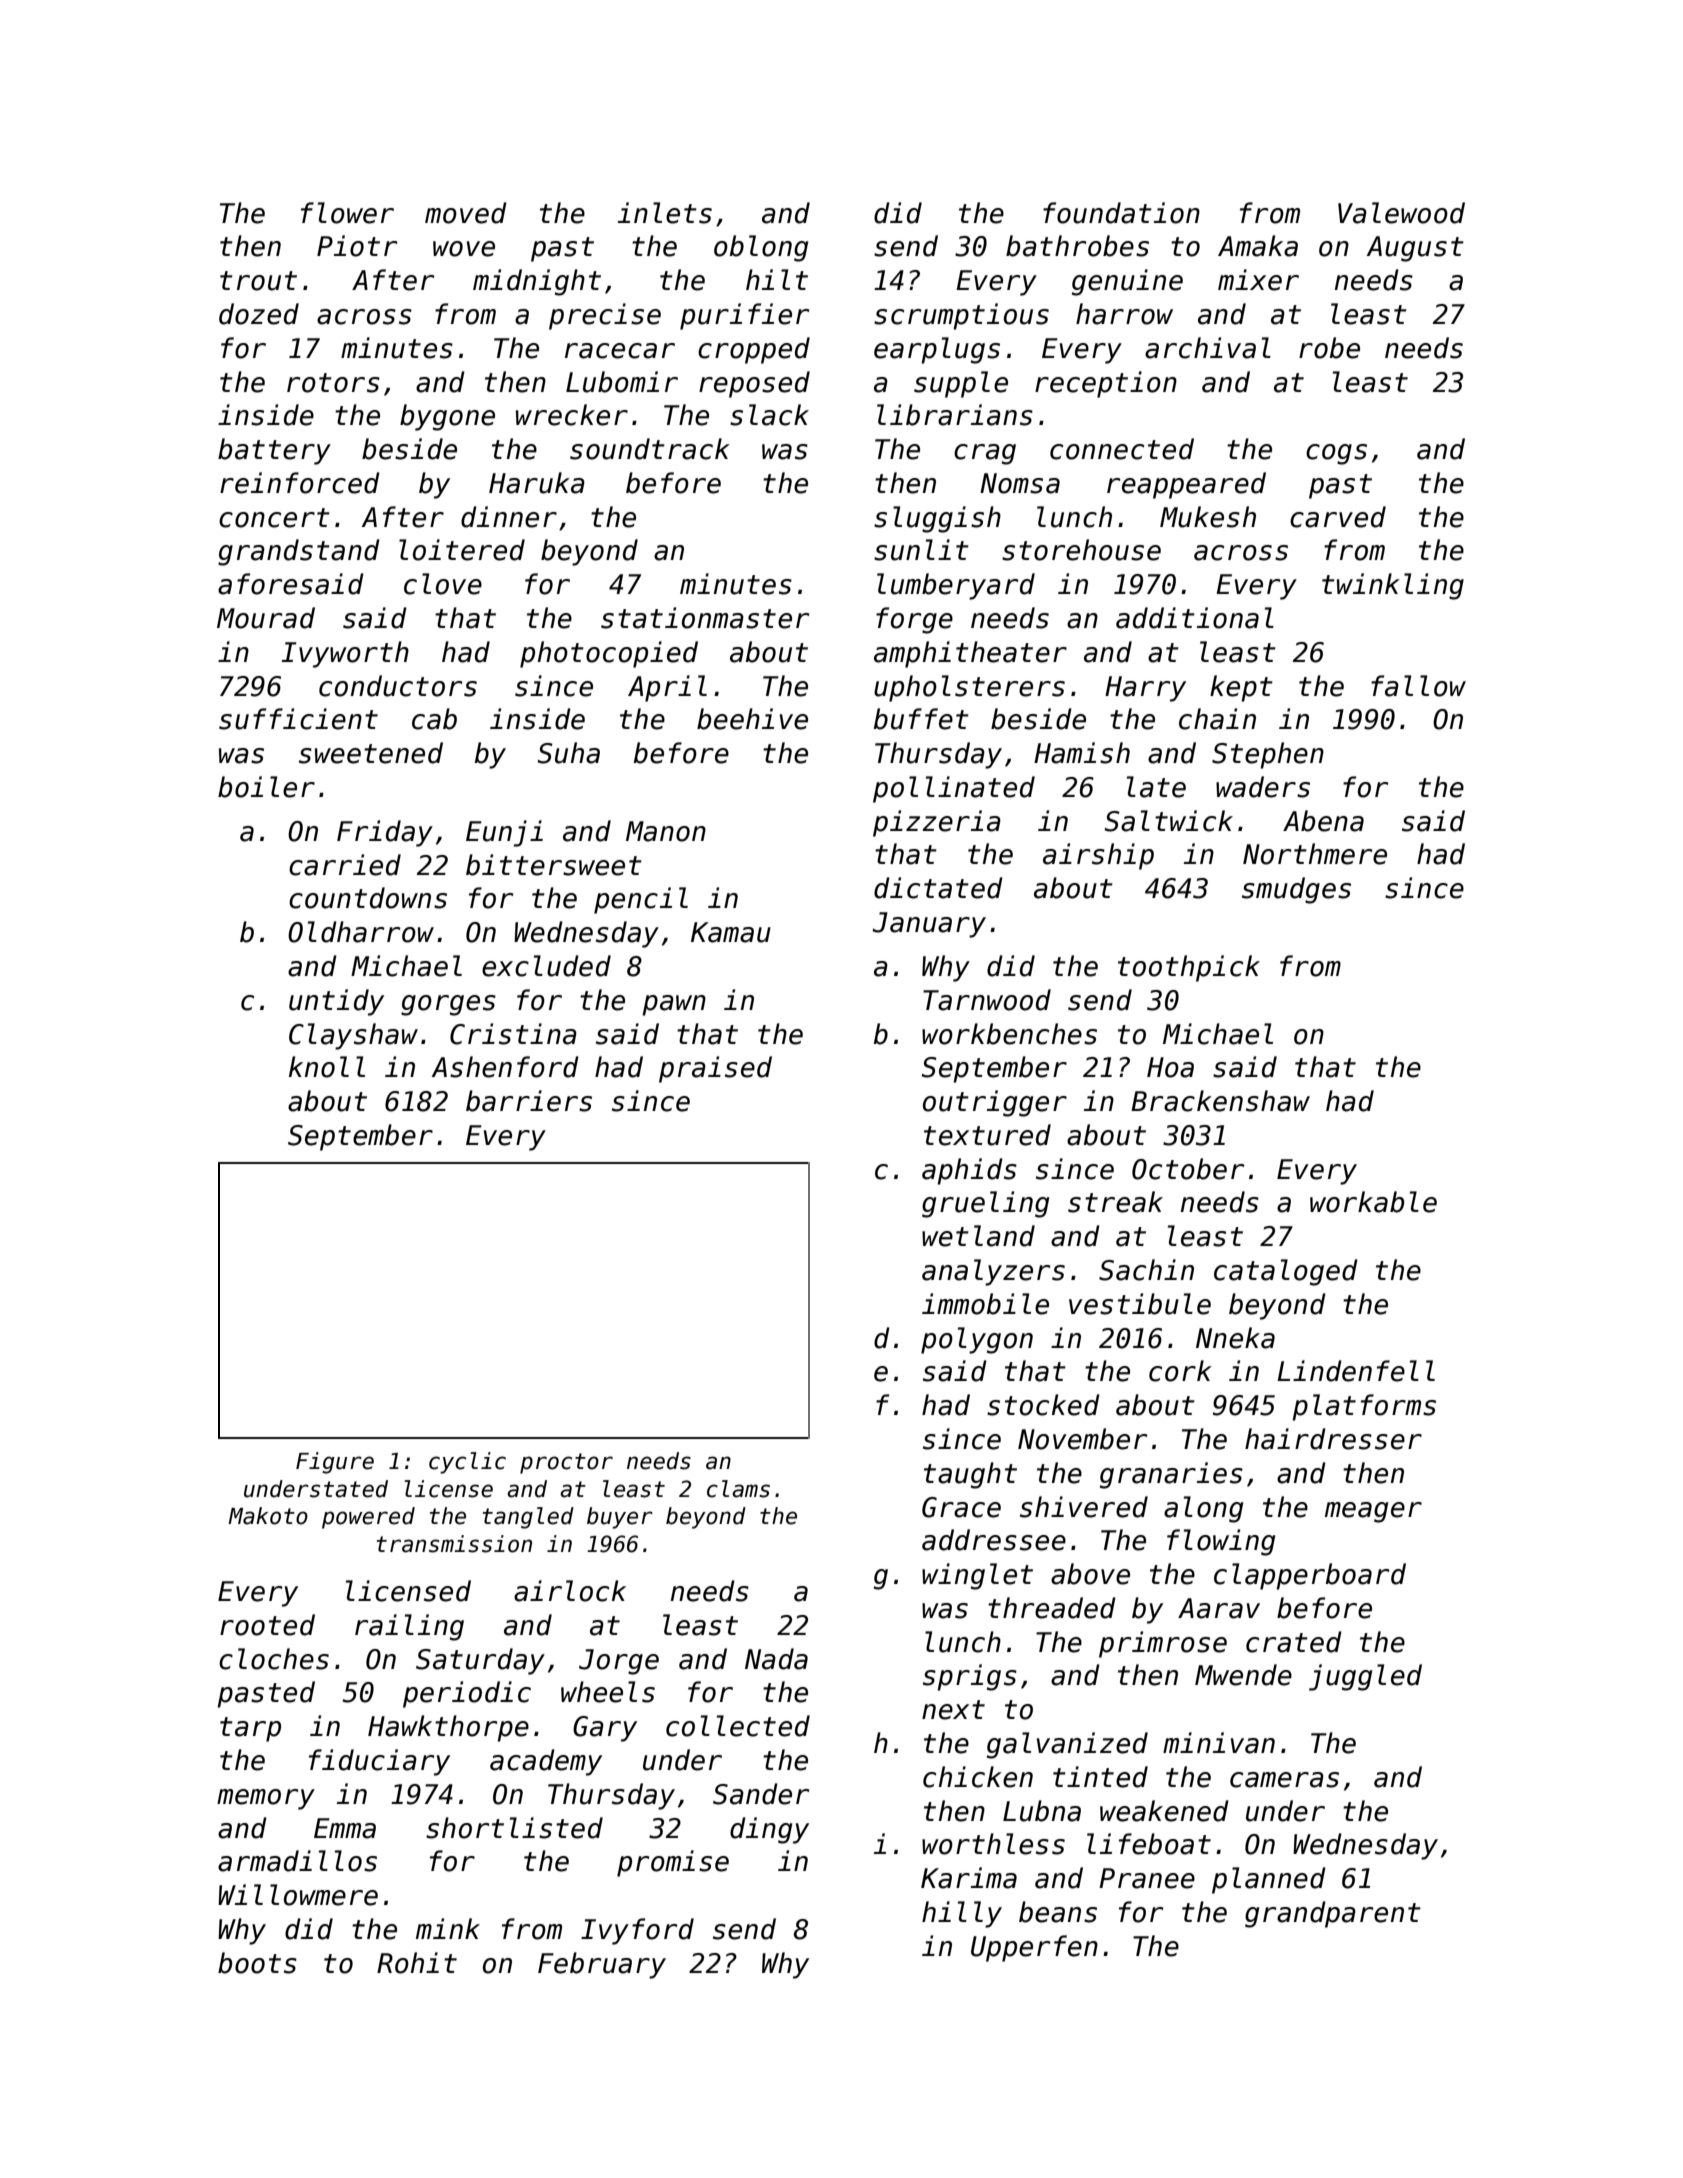 The height and width of the page is (2178, 1683). I want to click on hilt, so click(777, 279).
